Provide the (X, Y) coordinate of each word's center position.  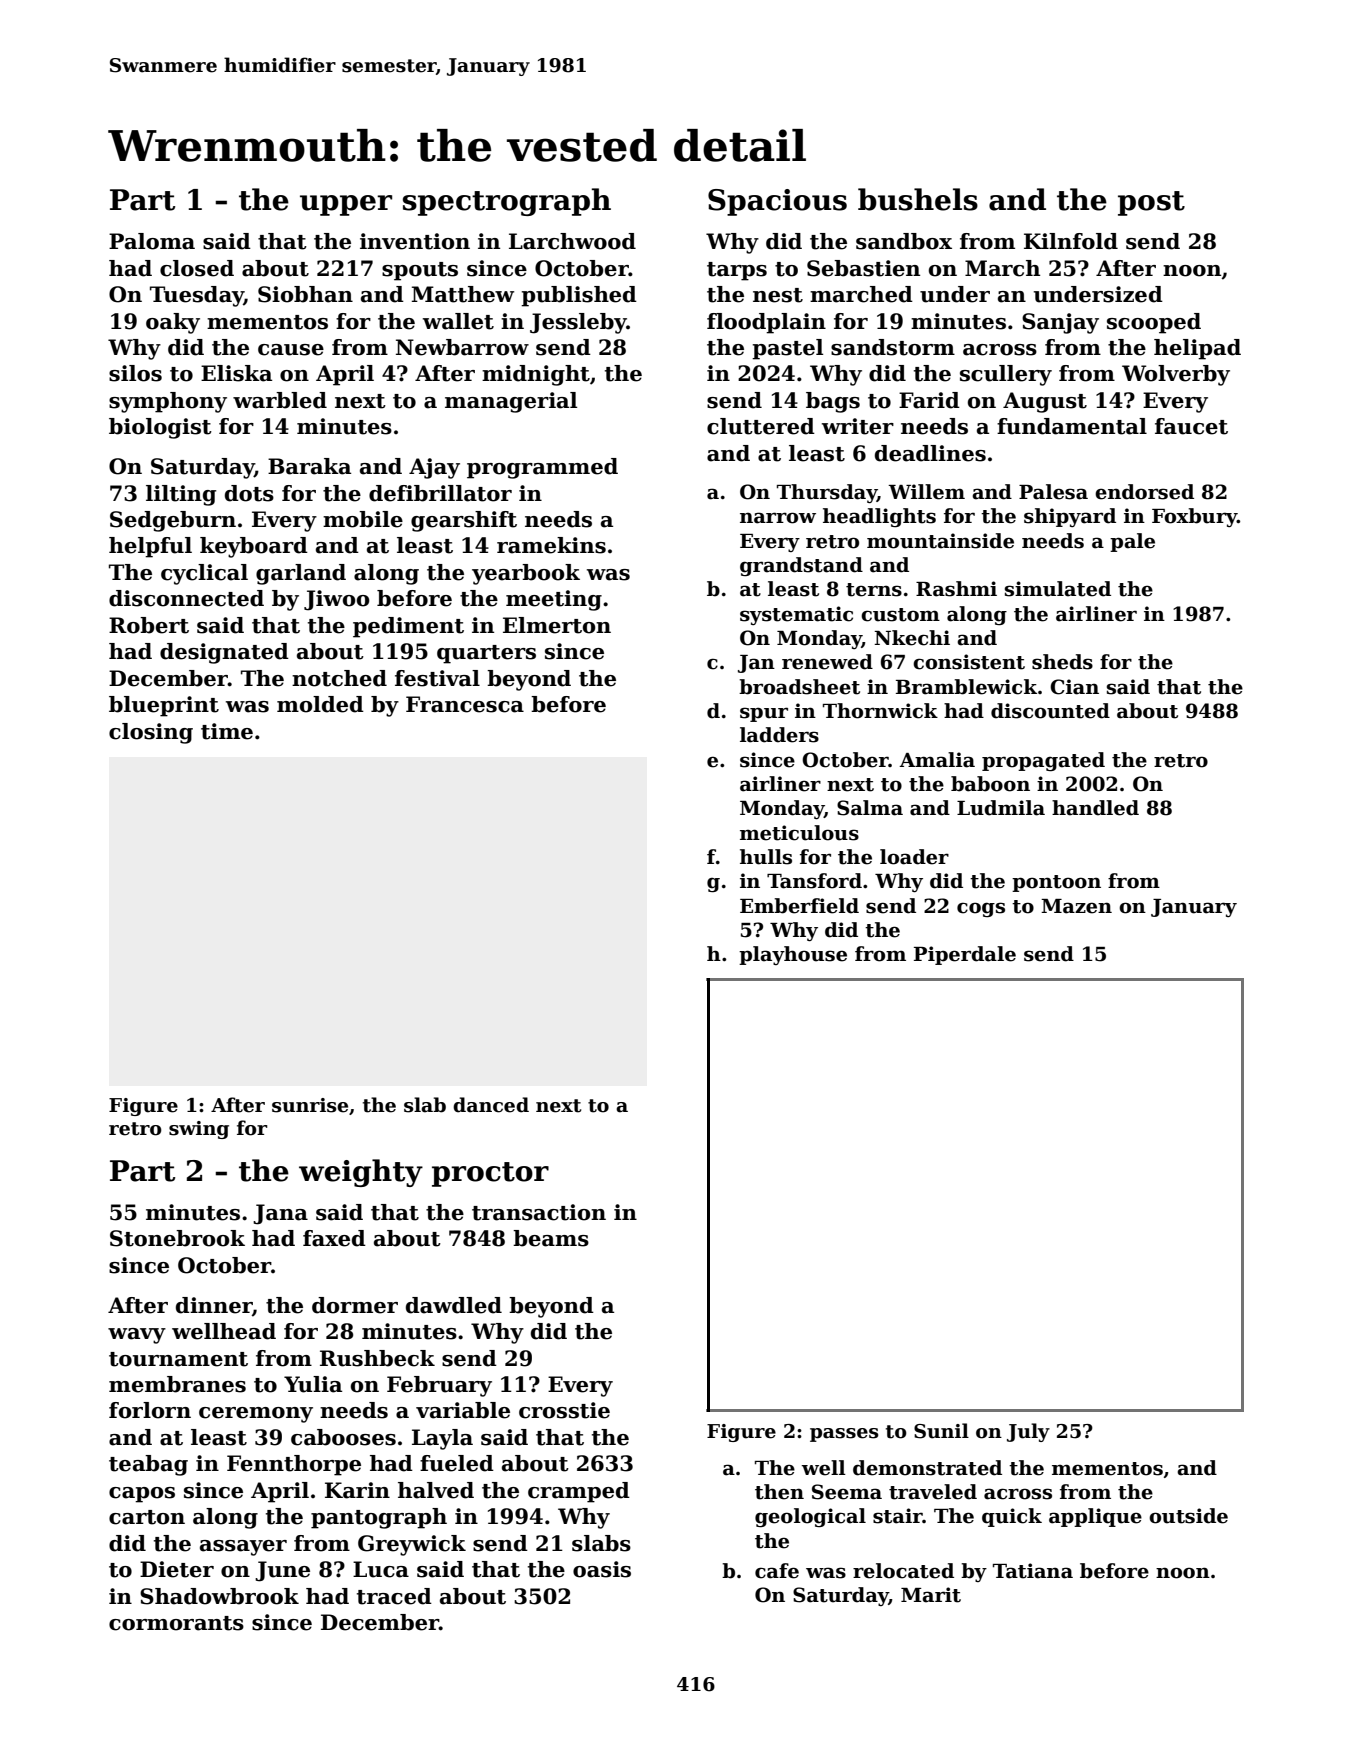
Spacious (777, 202)
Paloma (152, 241)
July (1028, 1432)
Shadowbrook (219, 1596)
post (1151, 203)
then (779, 1492)
